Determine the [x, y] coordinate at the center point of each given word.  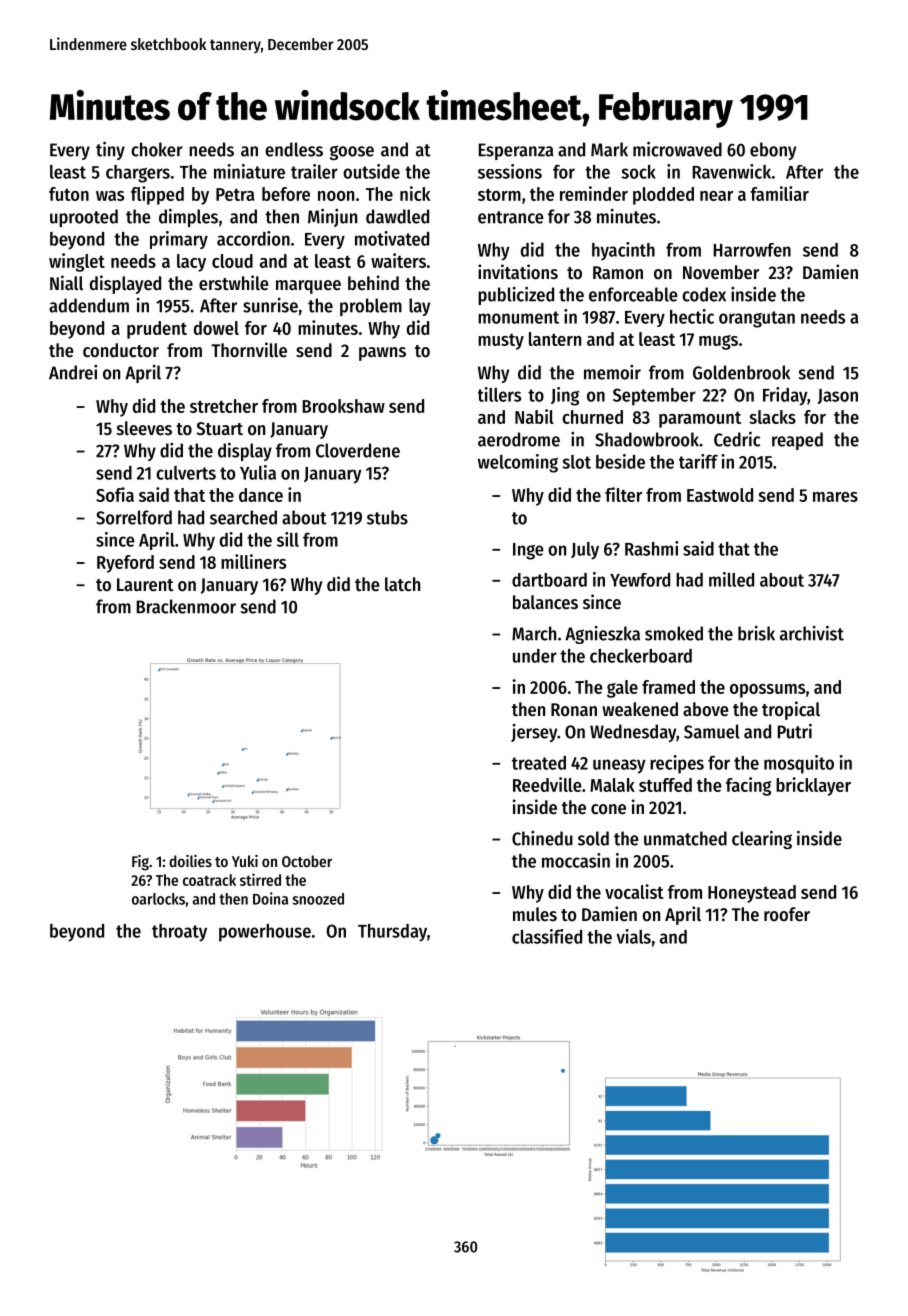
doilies [190, 861]
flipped [157, 195]
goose [352, 152]
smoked [674, 633]
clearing [762, 840]
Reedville [547, 784]
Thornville [249, 350]
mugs [718, 342]
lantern [555, 339]
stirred [260, 879]
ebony [773, 151]
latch [402, 584]
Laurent [145, 585]
